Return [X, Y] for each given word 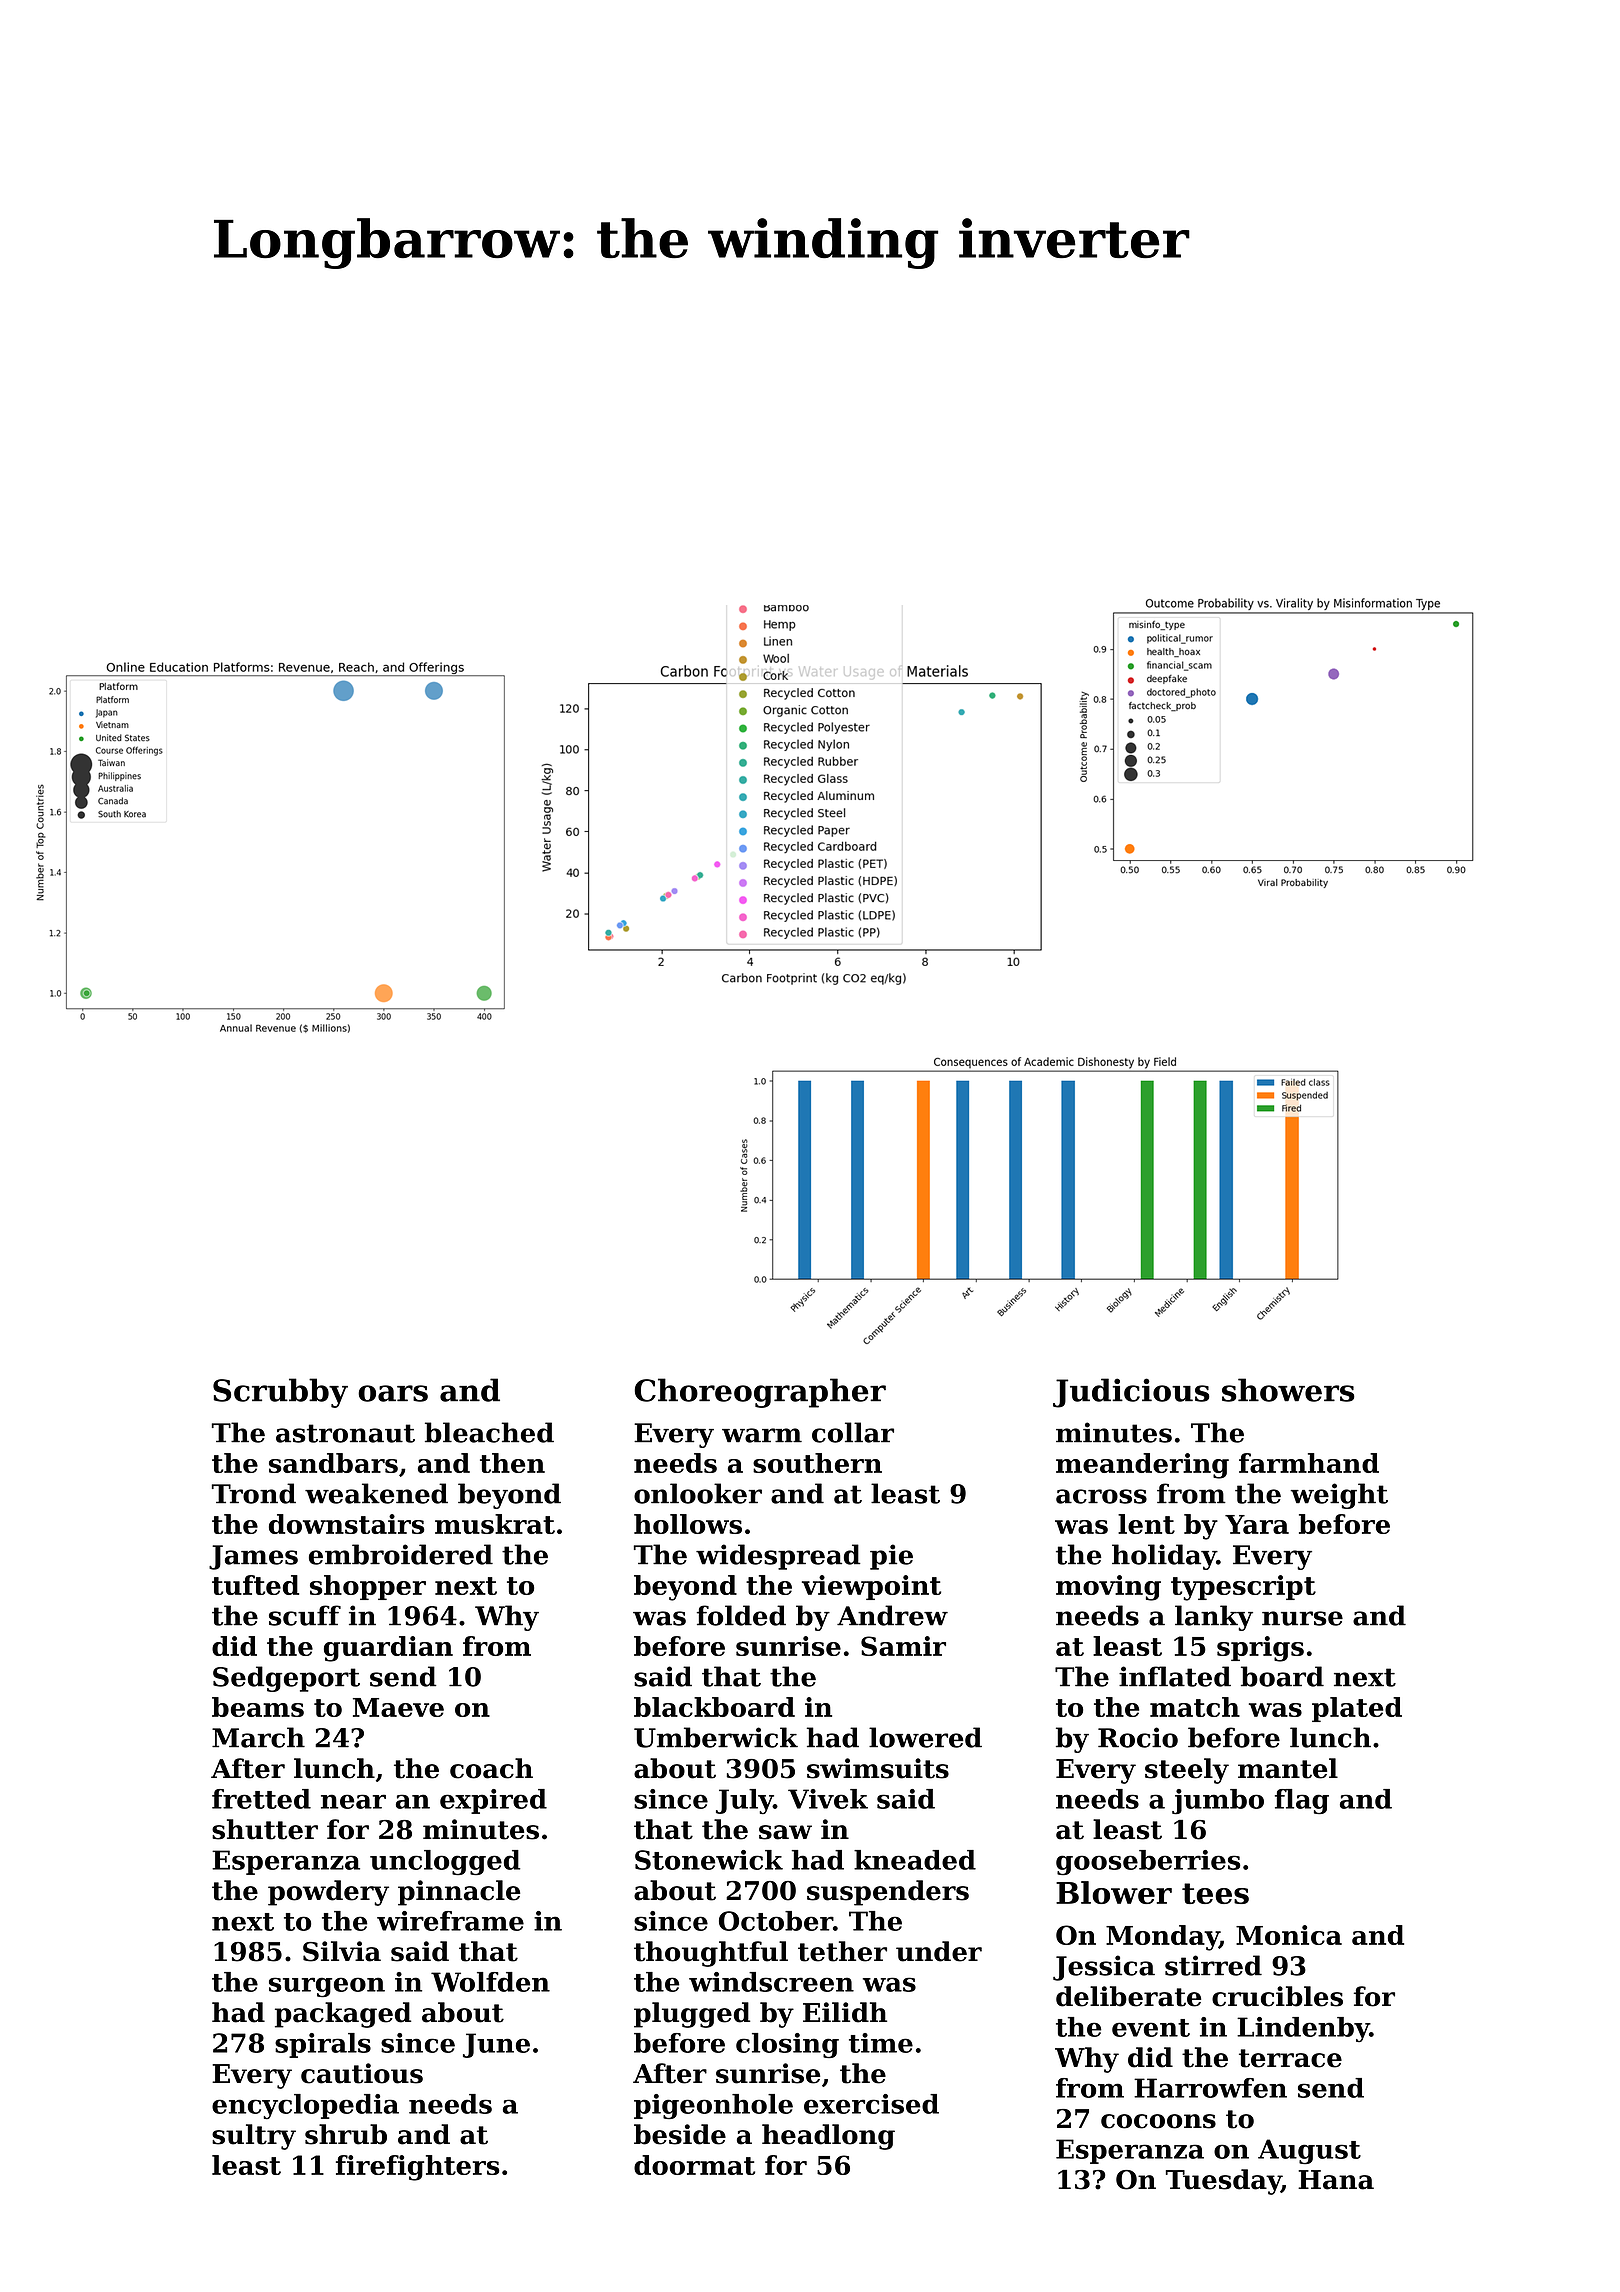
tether [842, 1951]
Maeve [398, 1707]
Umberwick [716, 1737]
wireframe [450, 1921]
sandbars [333, 1463]
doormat [694, 2165]
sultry [254, 2137]
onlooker [698, 1493]
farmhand [1309, 1463]
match [1195, 1707]
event [1151, 2028]
